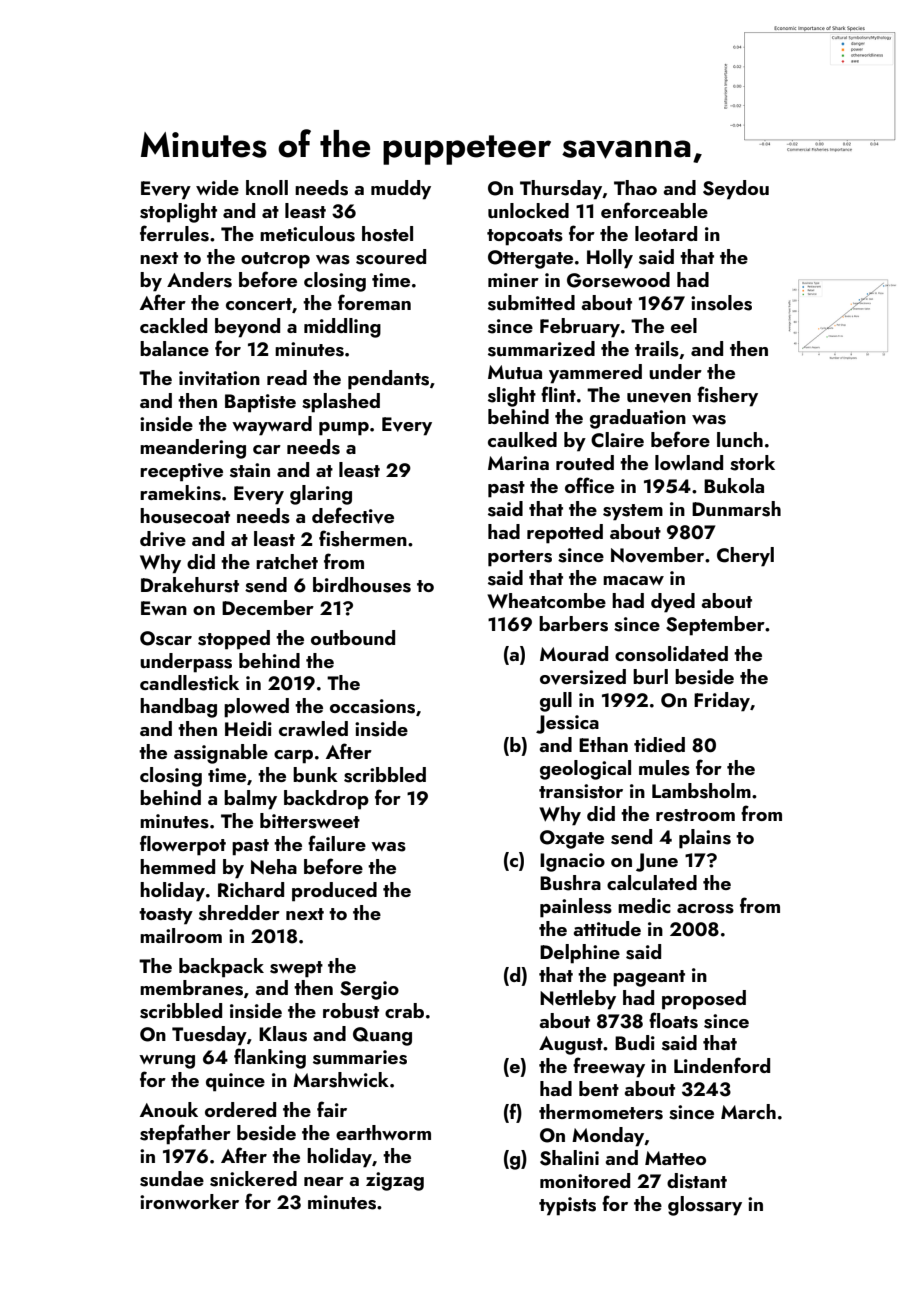 This document has width=924, height=1311. Describe the element at coordinates (520, 558) in the document. I see `porters` at that location.
